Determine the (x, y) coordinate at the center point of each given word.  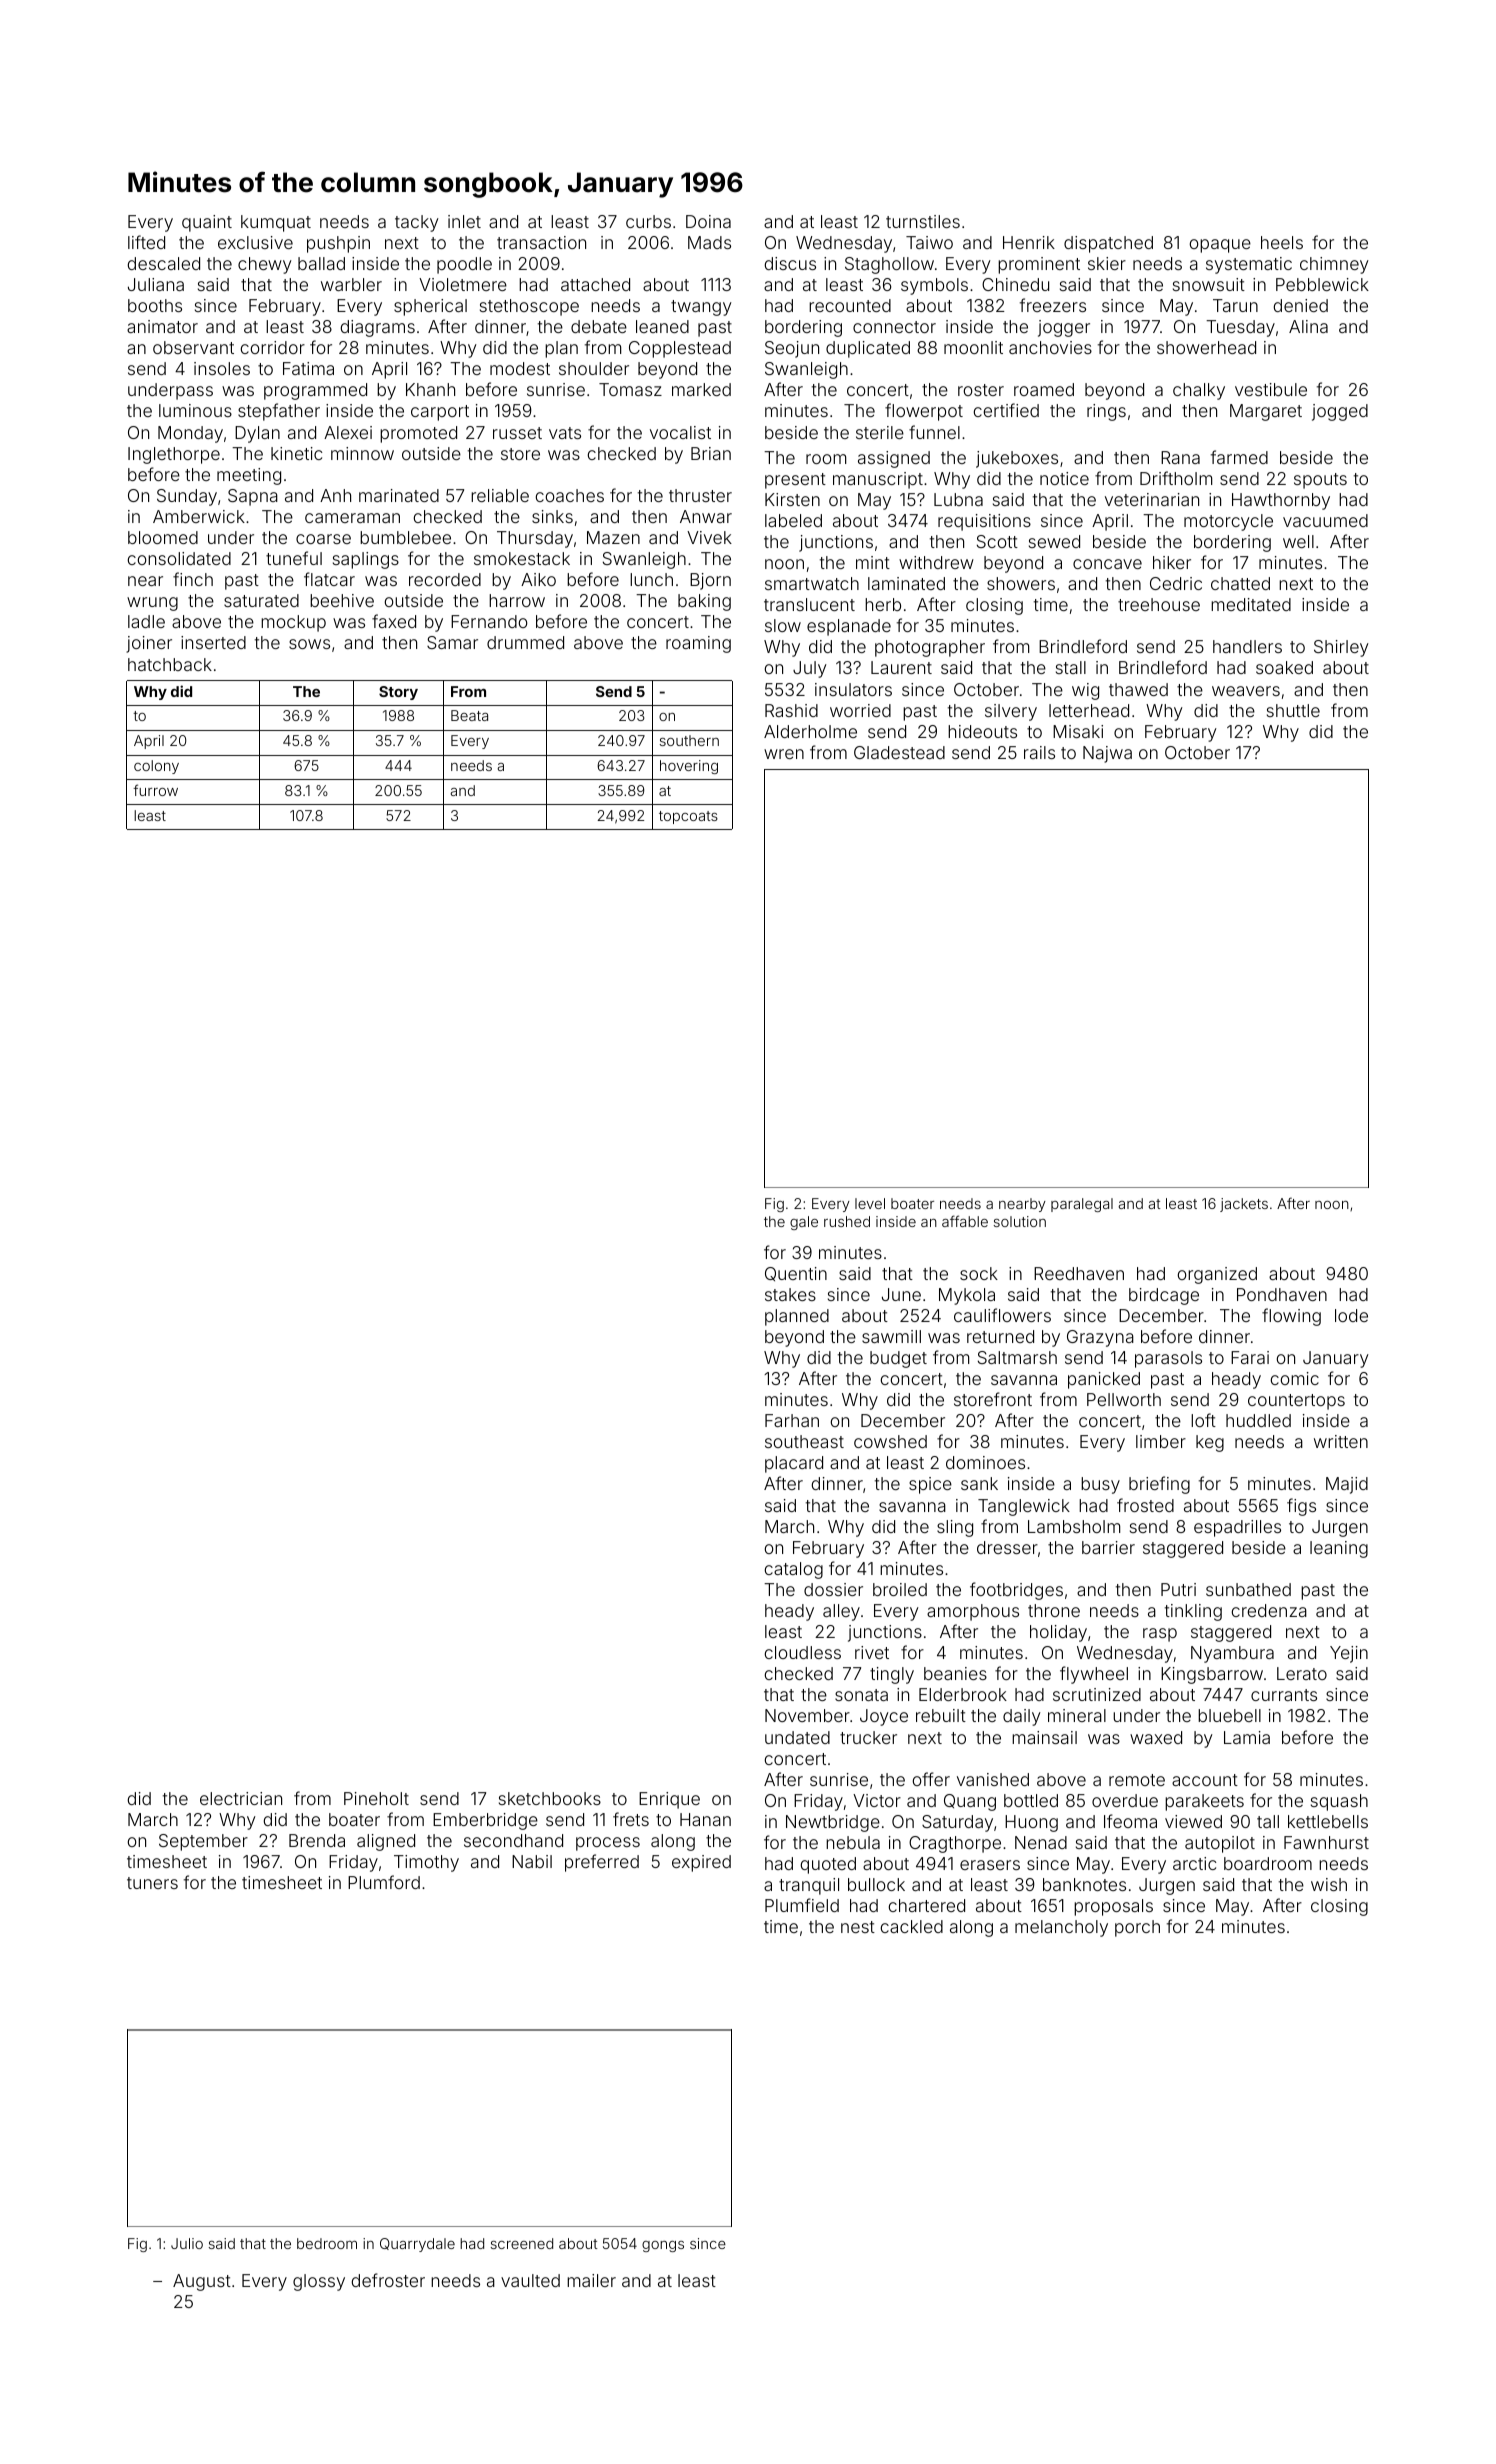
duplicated (868, 349)
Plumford (384, 1882)
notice (1064, 478)
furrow (155, 790)
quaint (207, 223)
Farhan (792, 1420)
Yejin (1349, 1654)
